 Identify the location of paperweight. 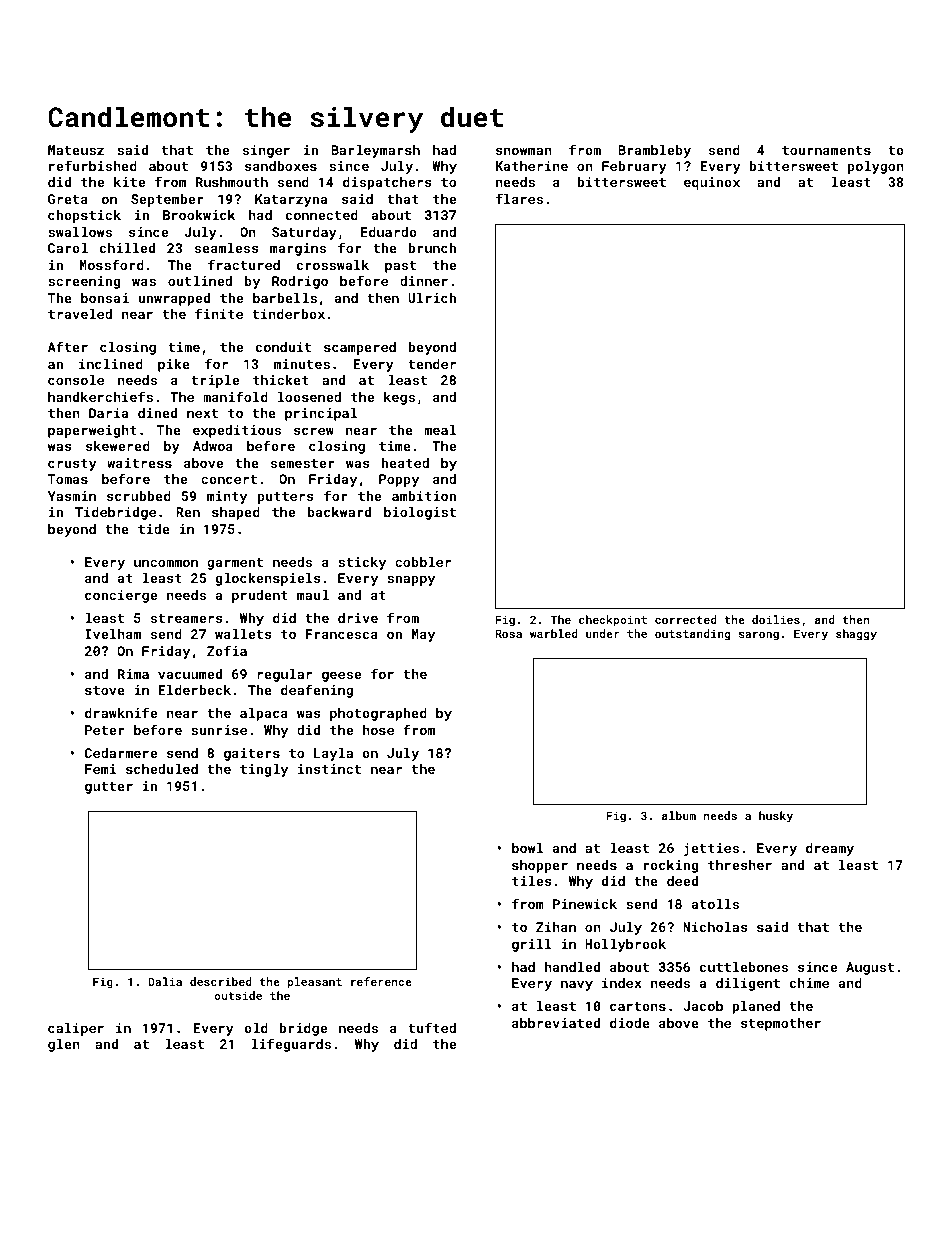
(92, 431).
